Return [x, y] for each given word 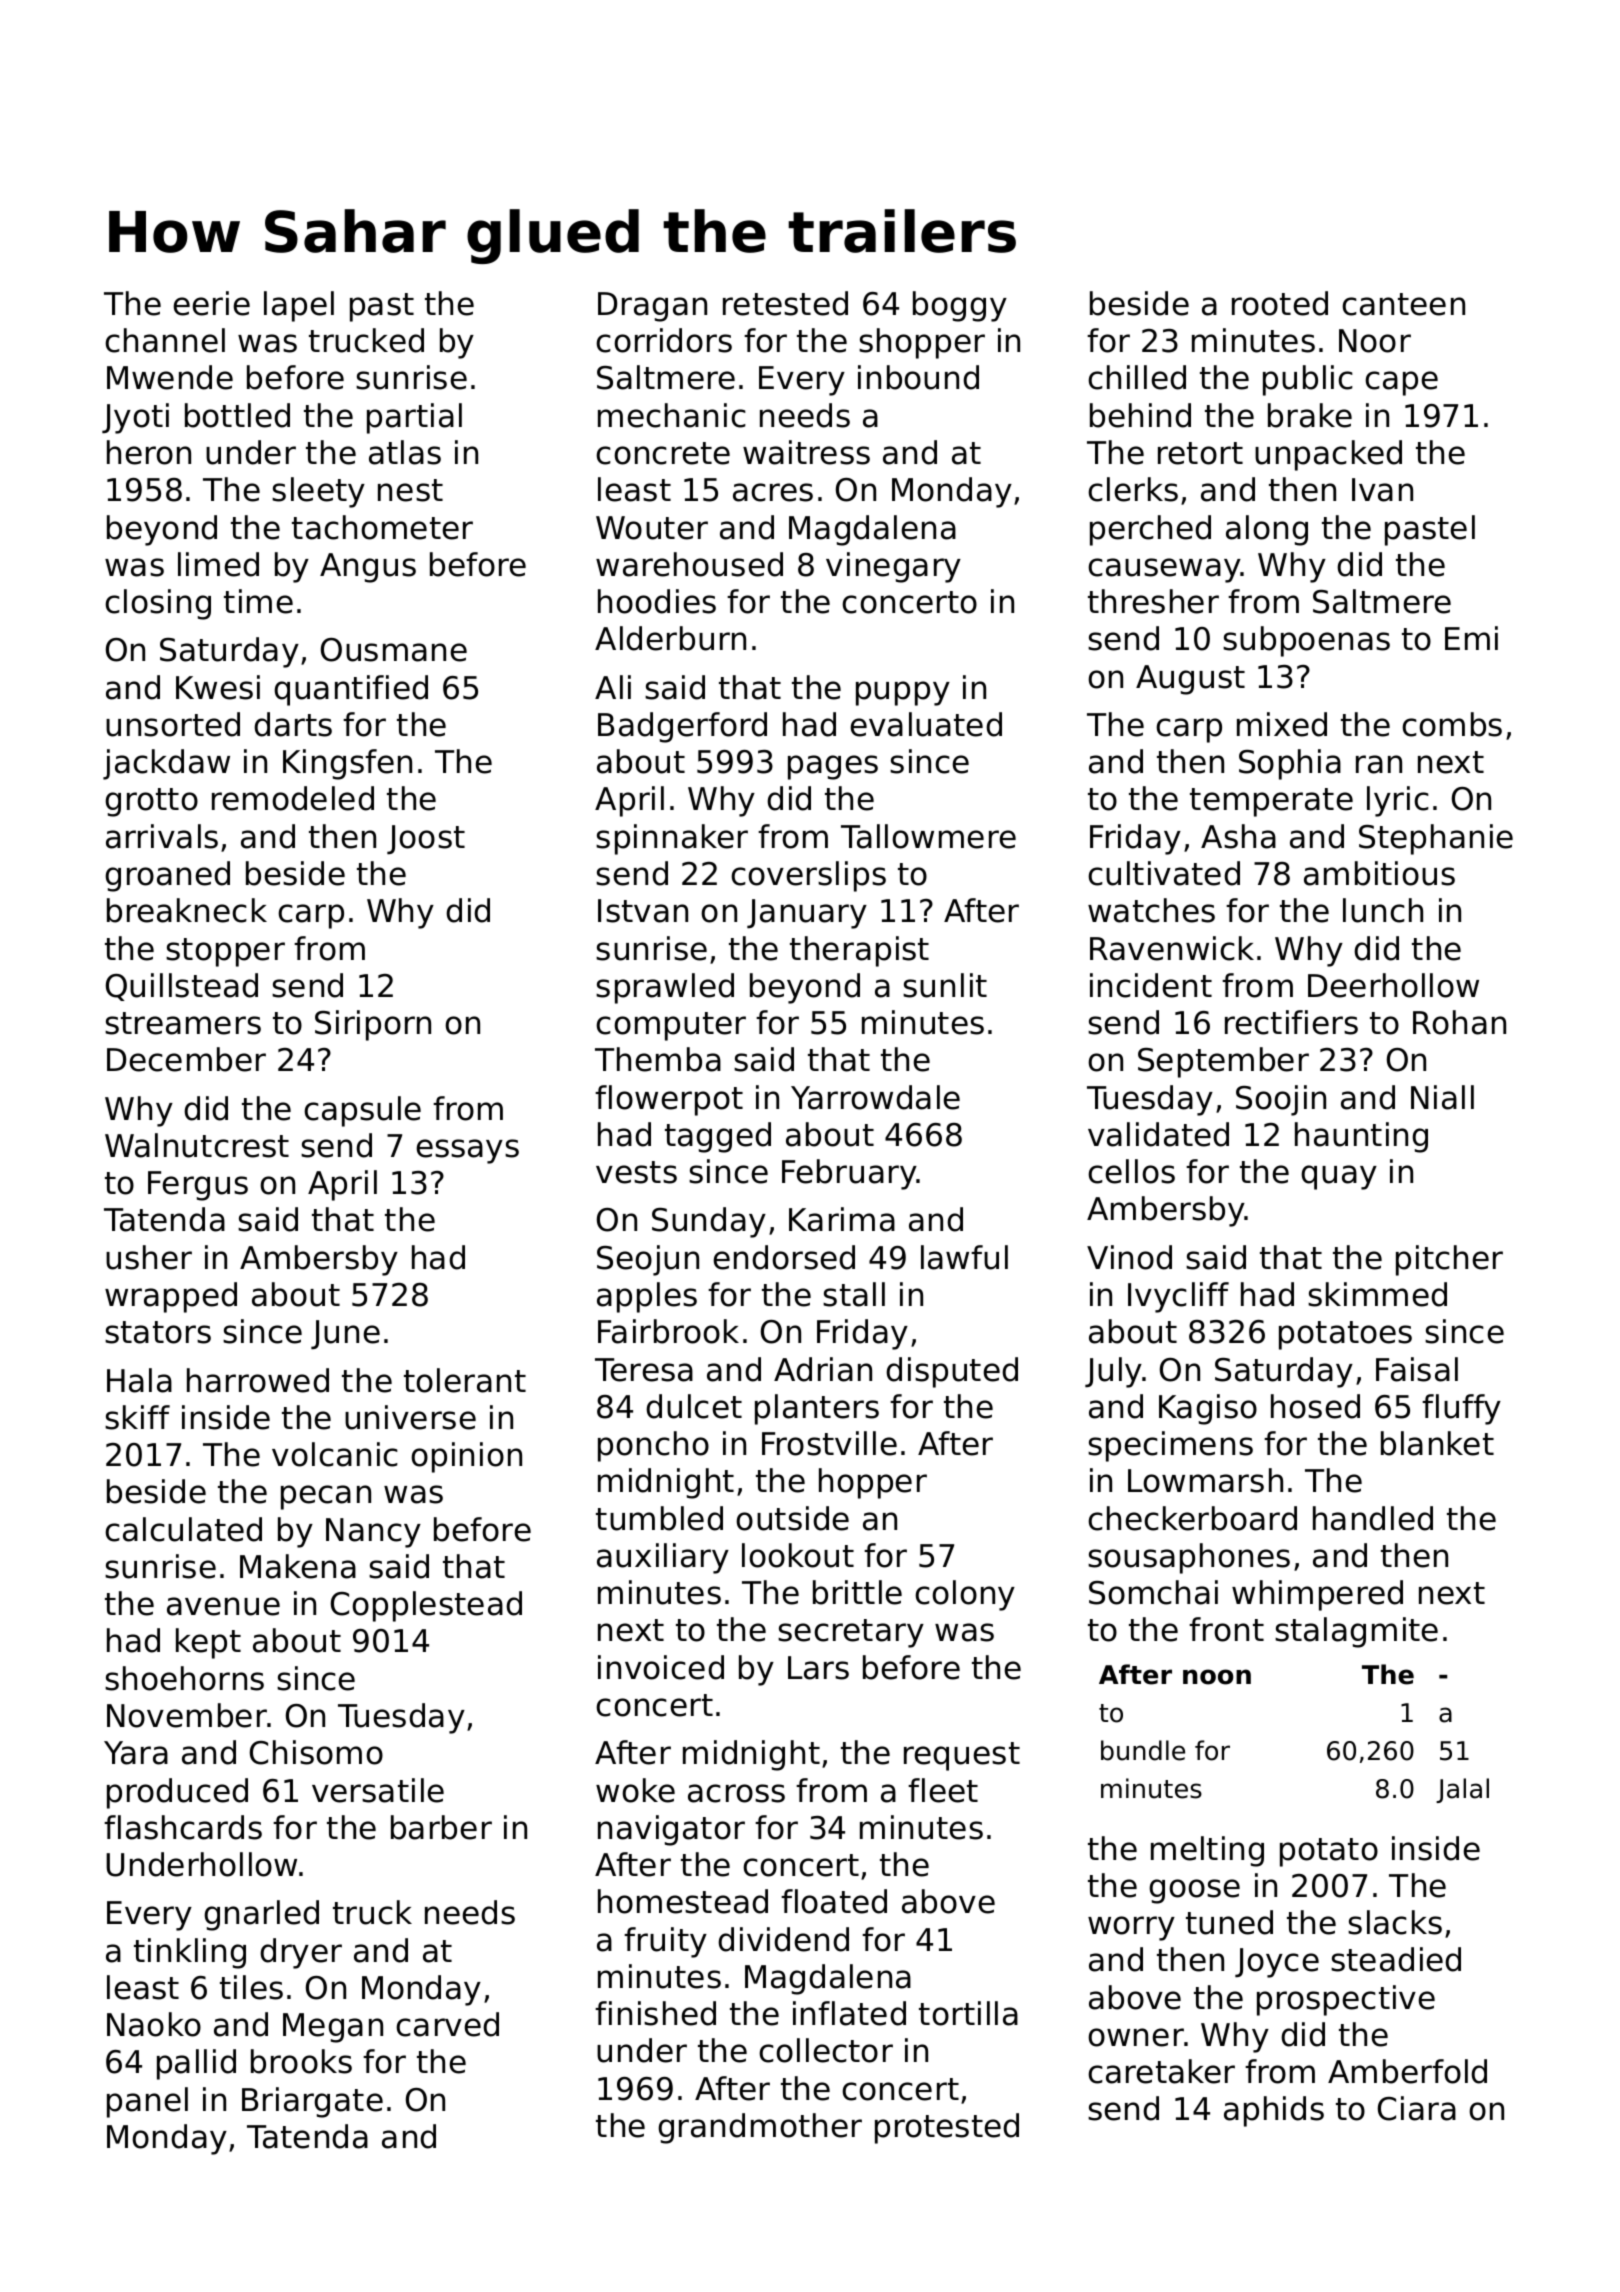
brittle [857, 1592]
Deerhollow [1393, 985]
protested [947, 2128]
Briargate [312, 2102]
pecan [326, 1497]
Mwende [170, 377]
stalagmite [1356, 1632]
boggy [960, 306]
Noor [1375, 341]
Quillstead [182, 987]
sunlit [945, 985]
